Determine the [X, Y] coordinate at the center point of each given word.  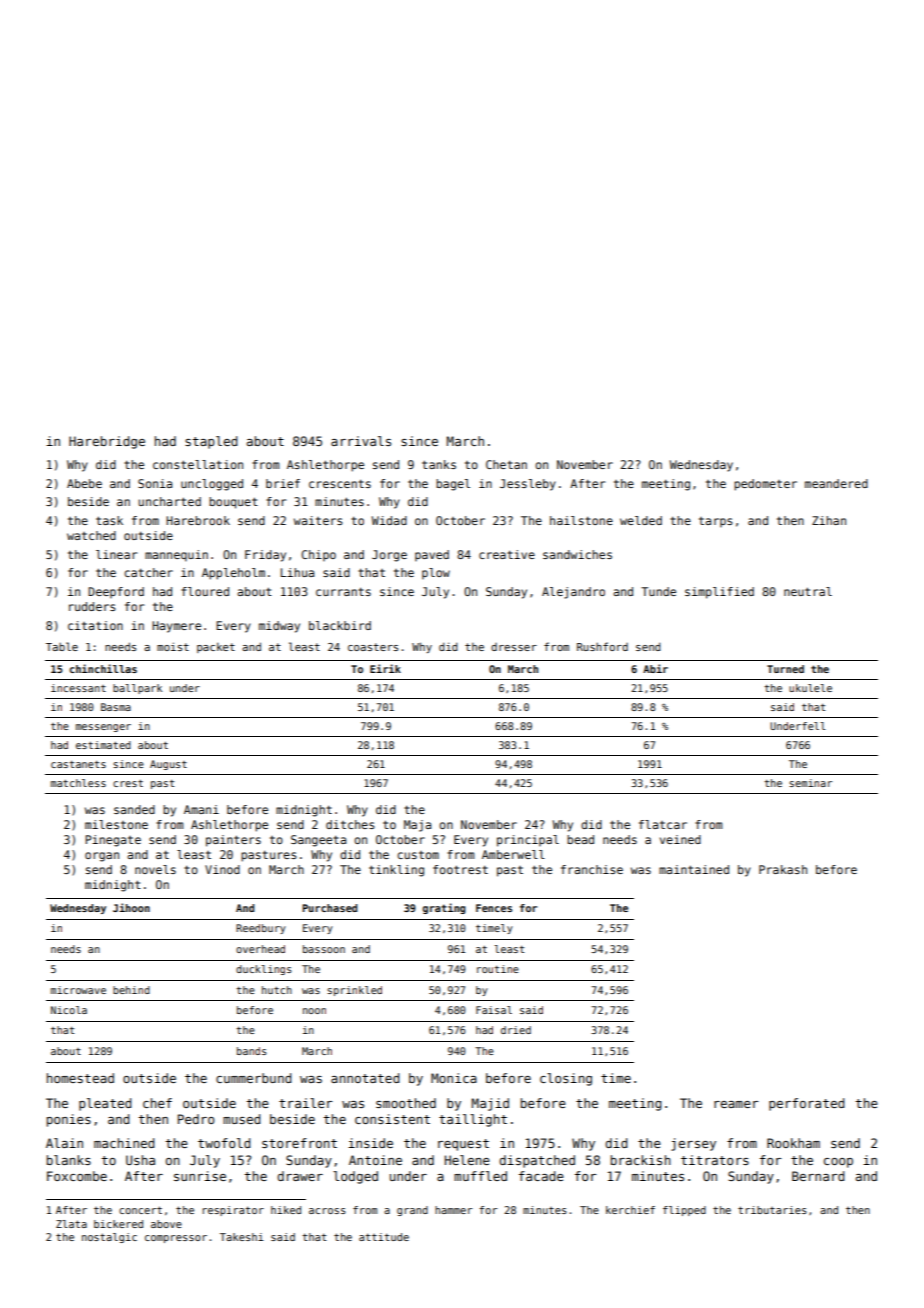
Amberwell [513, 854]
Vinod [222, 869]
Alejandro [573, 593]
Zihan [829, 520]
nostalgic [109, 1238]
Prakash [783, 869]
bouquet [233, 503]
